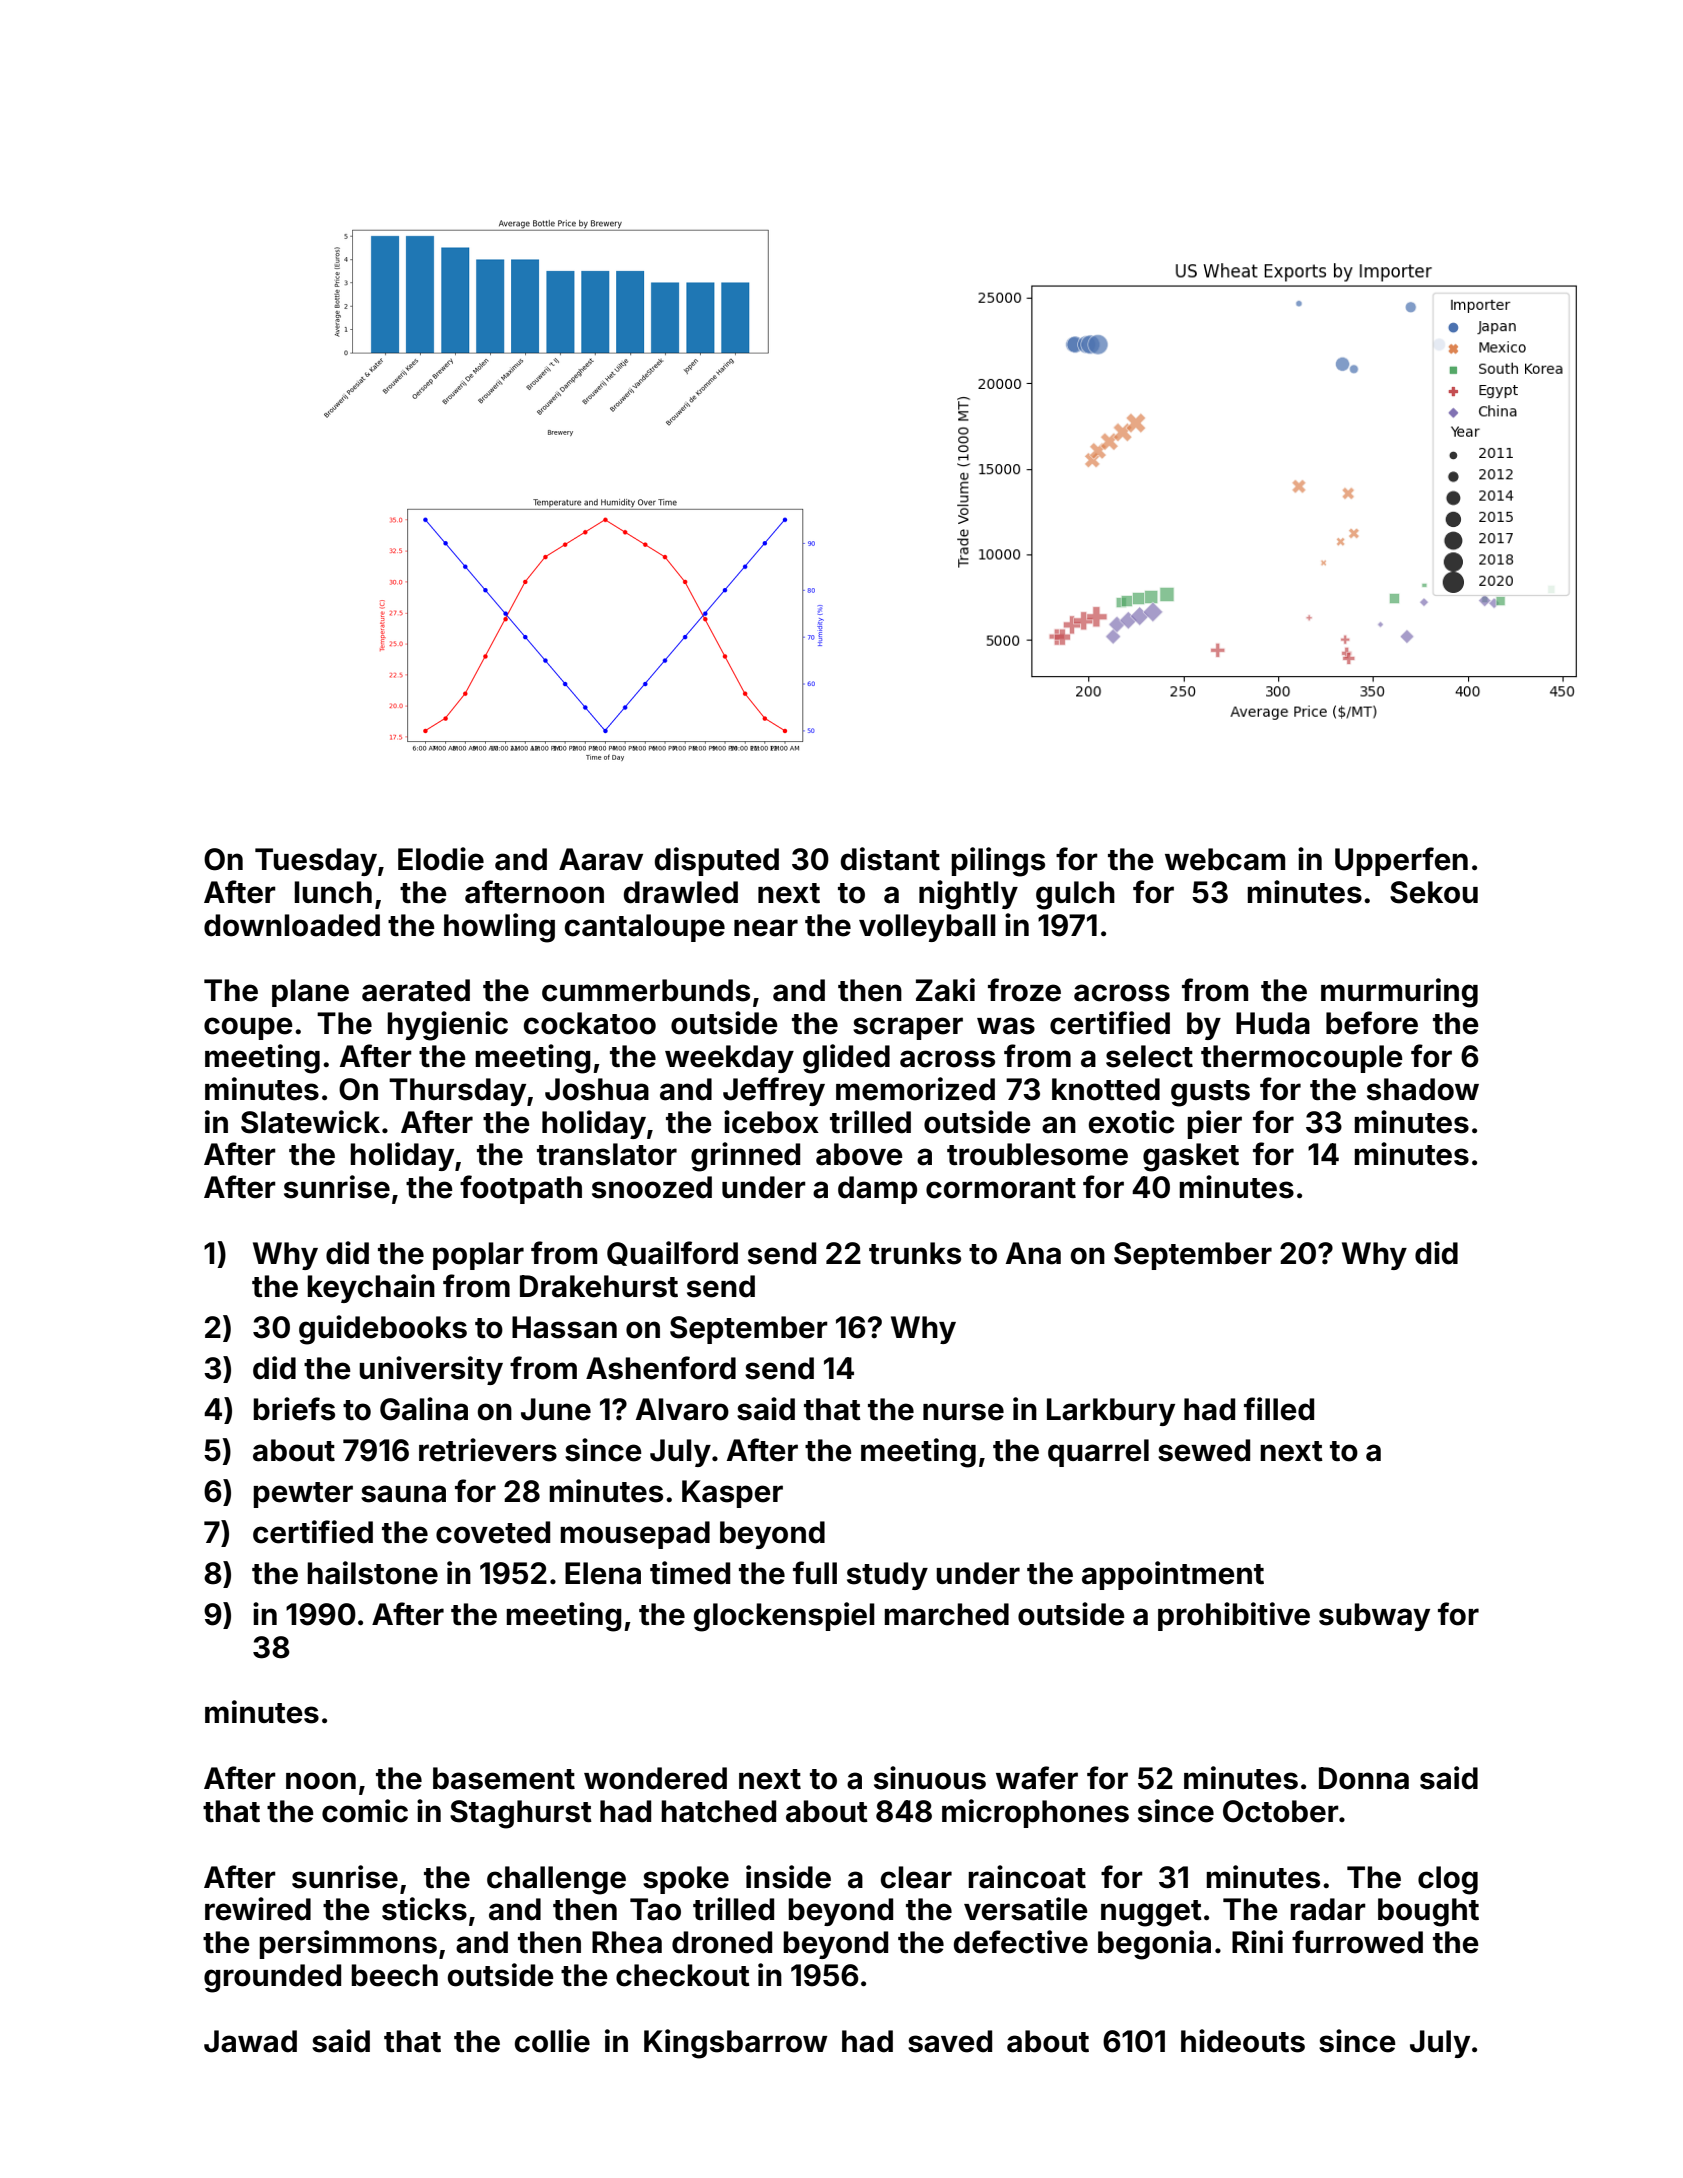 This screenshot has width=1683, height=2178. What do you see at coordinates (1033, 1253) in the screenshot?
I see `Ana` at bounding box center [1033, 1253].
